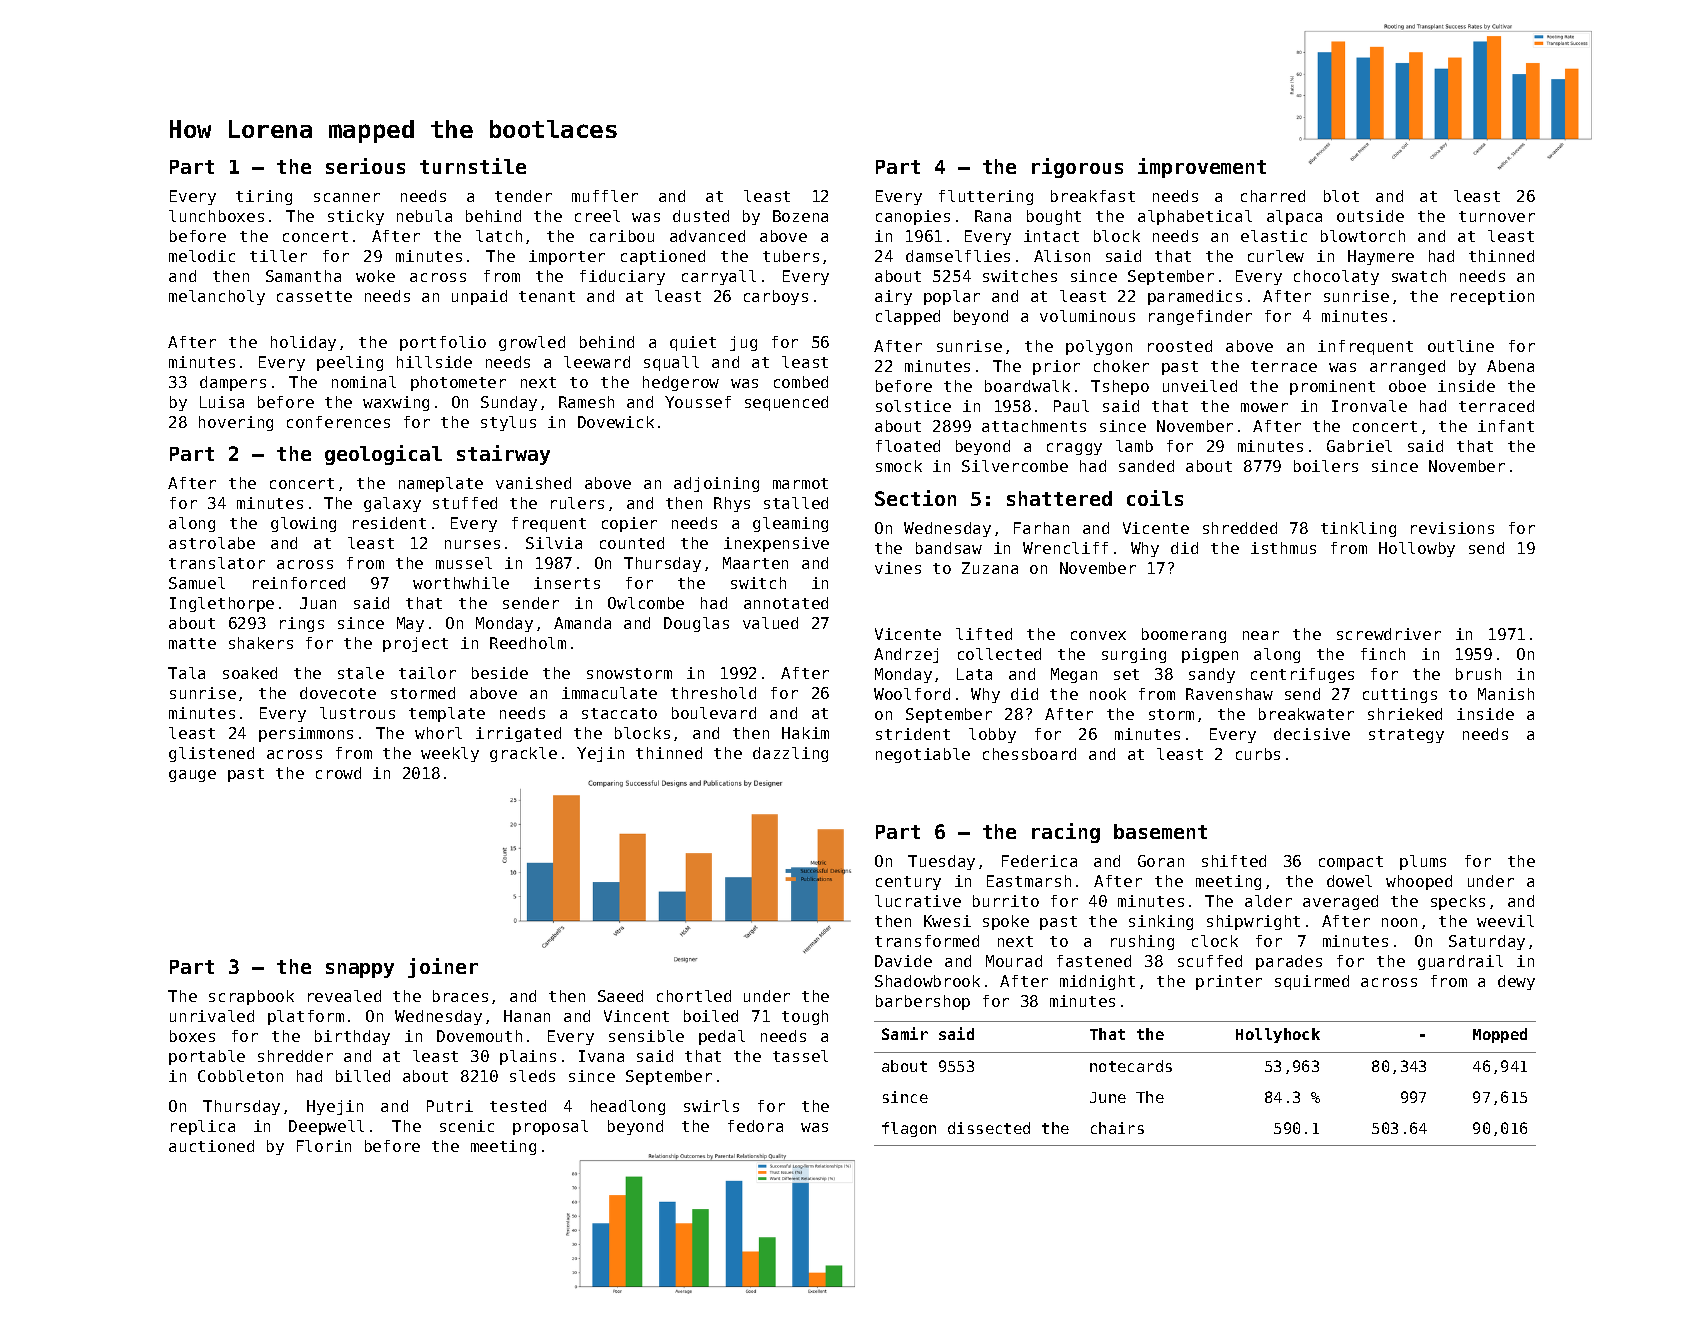  I want to click on hovering, so click(236, 423).
